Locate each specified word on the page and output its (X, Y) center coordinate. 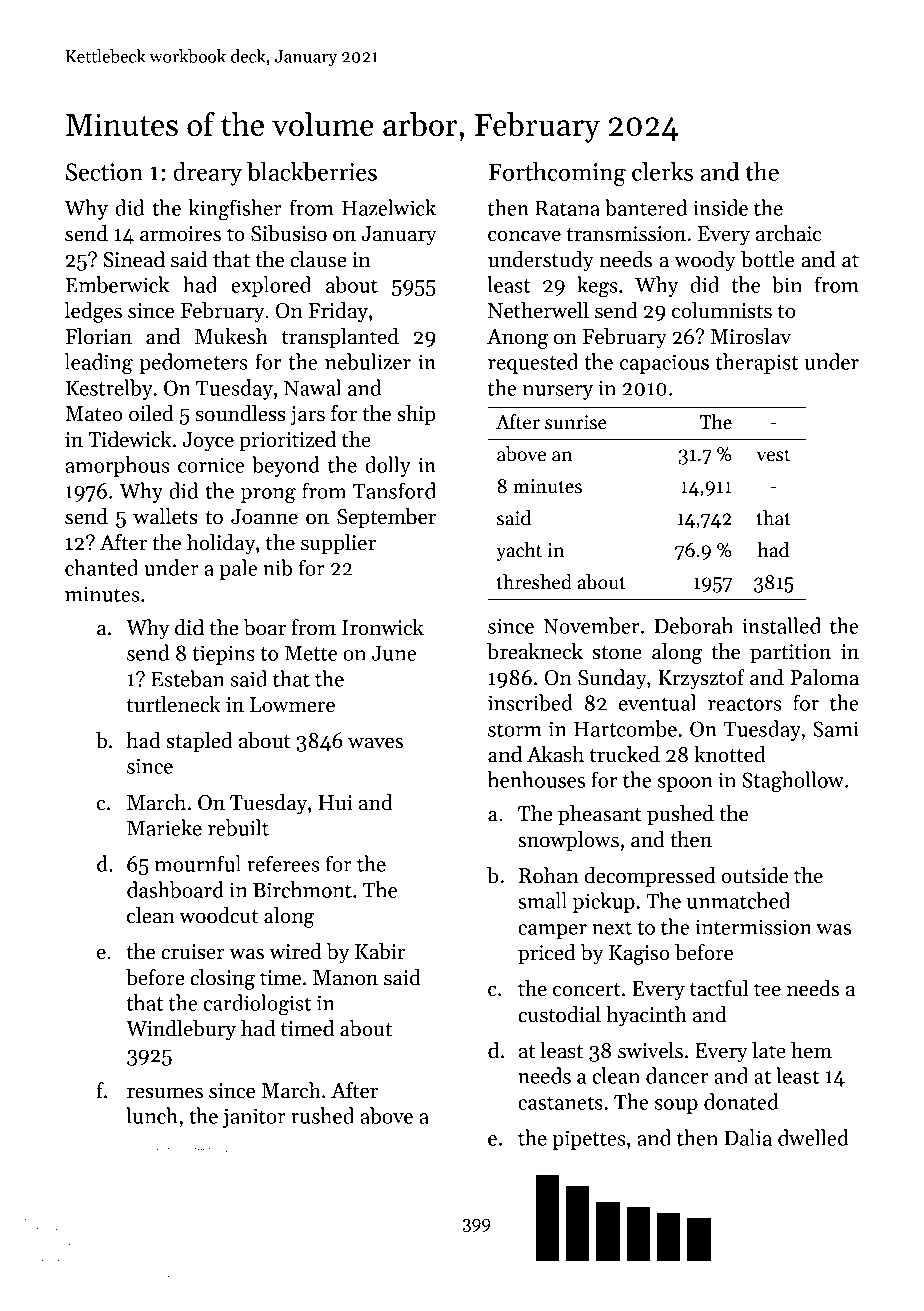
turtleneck (173, 704)
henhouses (536, 779)
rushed (322, 1115)
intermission (754, 927)
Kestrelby (109, 389)
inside (720, 207)
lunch (152, 1115)
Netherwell (538, 310)
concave (524, 236)
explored (271, 286)
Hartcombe (625, 728)
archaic (789, 233)
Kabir (380, 951)
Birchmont (302, 889)
